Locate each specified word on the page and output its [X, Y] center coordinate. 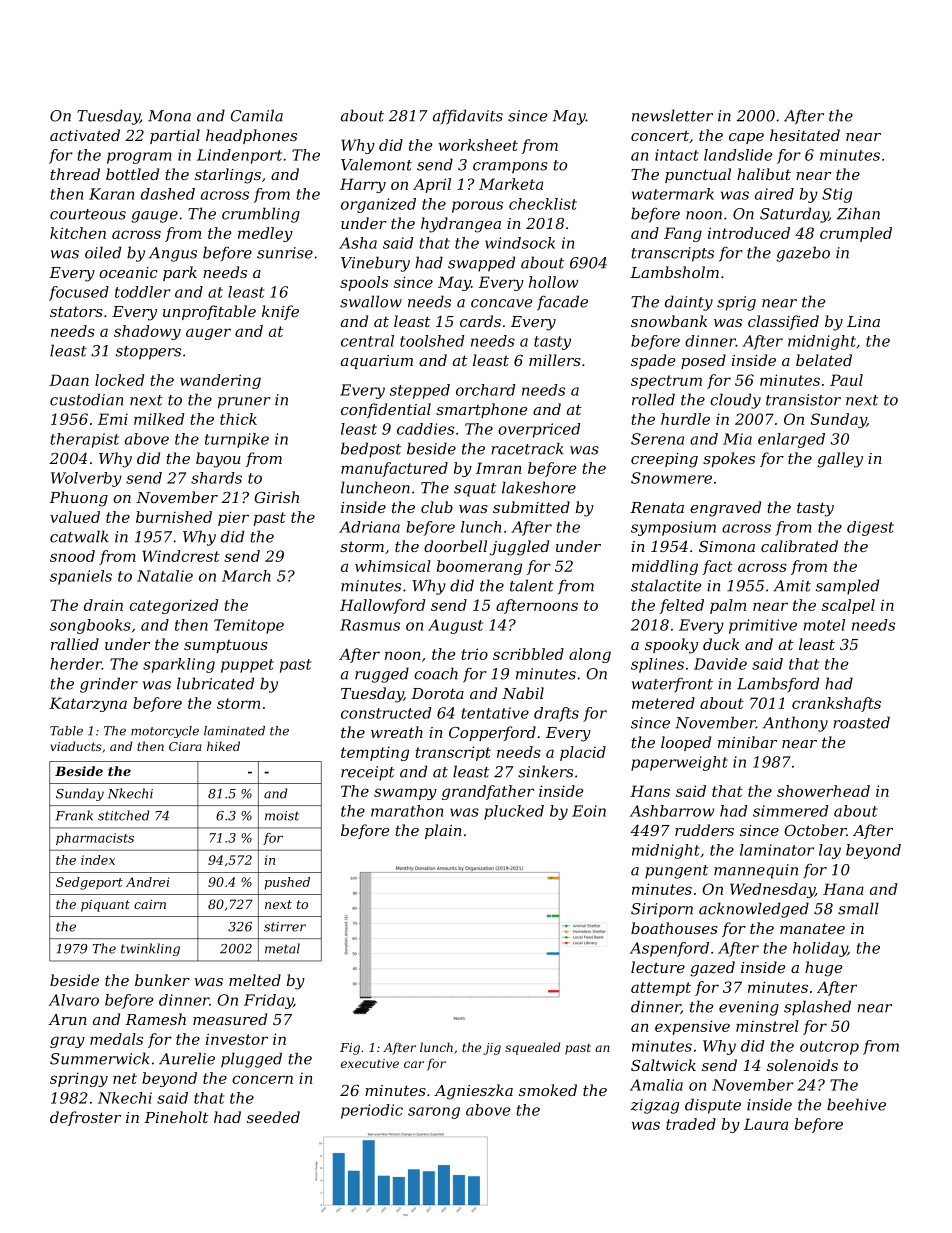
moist [282, 816]
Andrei [147, 882]
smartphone [481, 410]
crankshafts [836, 704]
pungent [676, 872]
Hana [843, 889]
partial [175, 136]
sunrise [285, 253]
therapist [85, 440]
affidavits [468, 117]
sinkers [545, 771]
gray [67, 1042]
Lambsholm [674, 272]
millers [555, 360]
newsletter [672, 115]
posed [703, 361]
